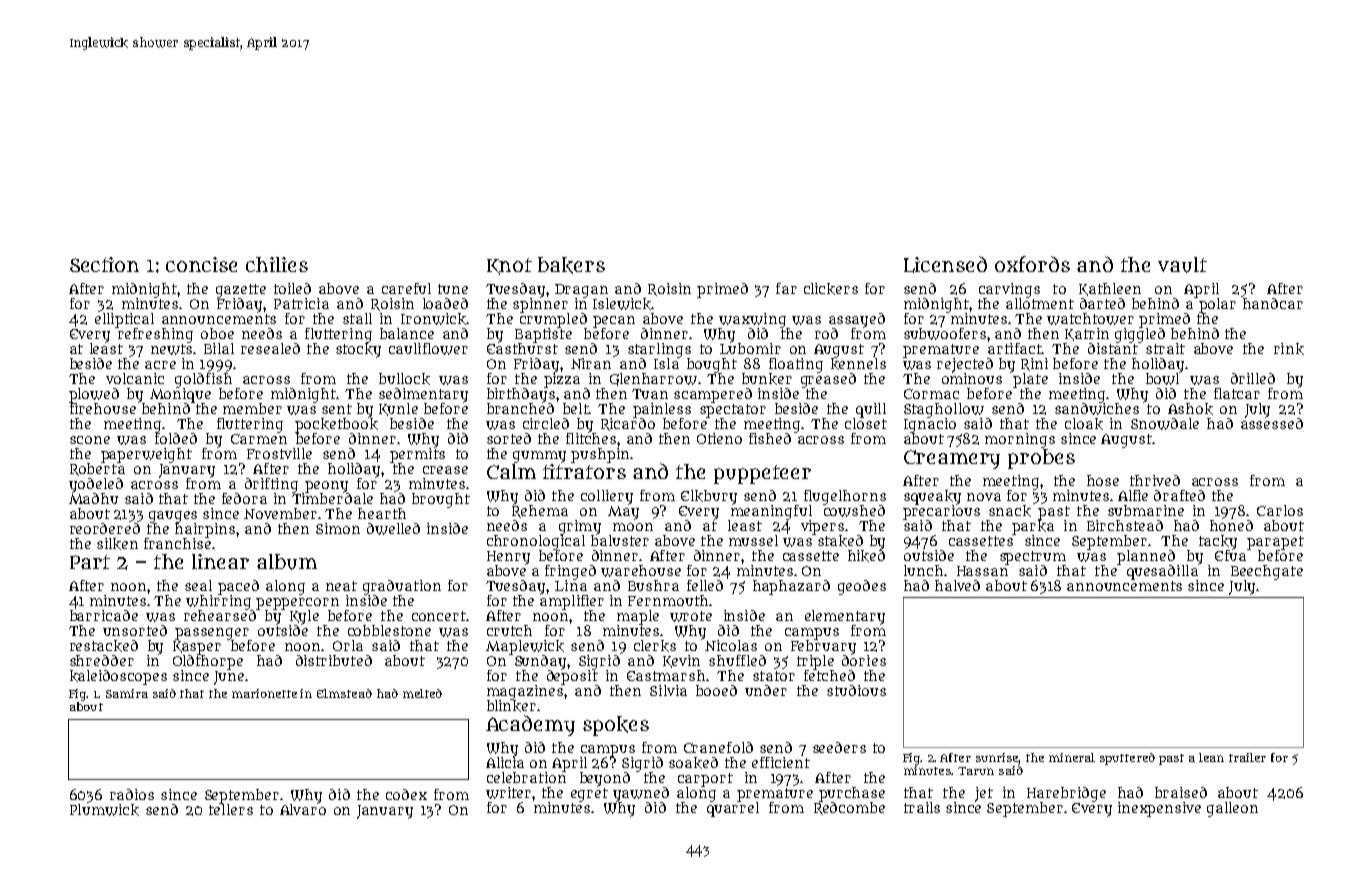 The image size is (1372, 887). What do you see at coordinates (303, 809) in the screenshot?
I see `Alvaro` at bounding box center [303, 809].
